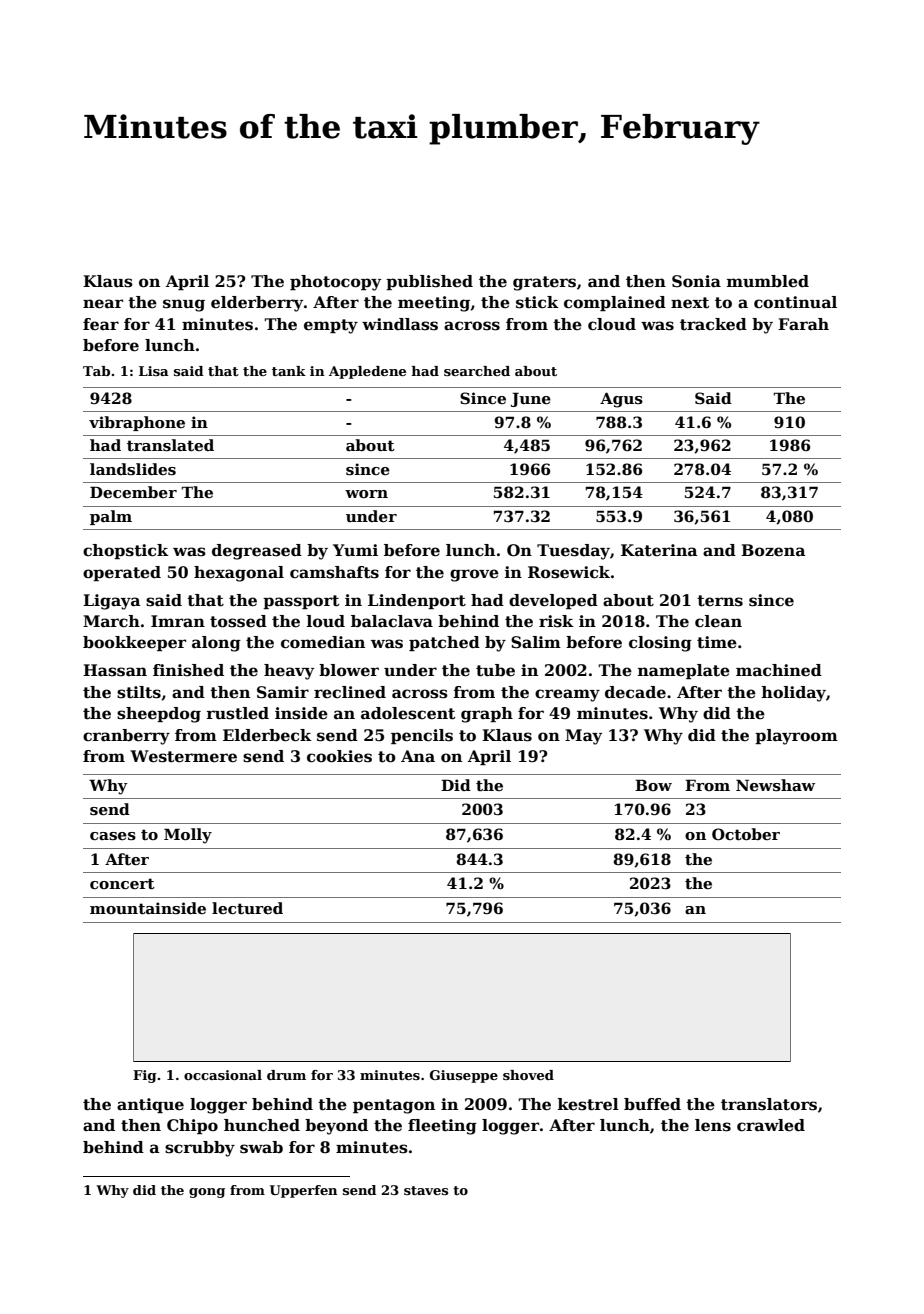 This page has width=924, height=1314. I want to click on October, so click(746, 834).
